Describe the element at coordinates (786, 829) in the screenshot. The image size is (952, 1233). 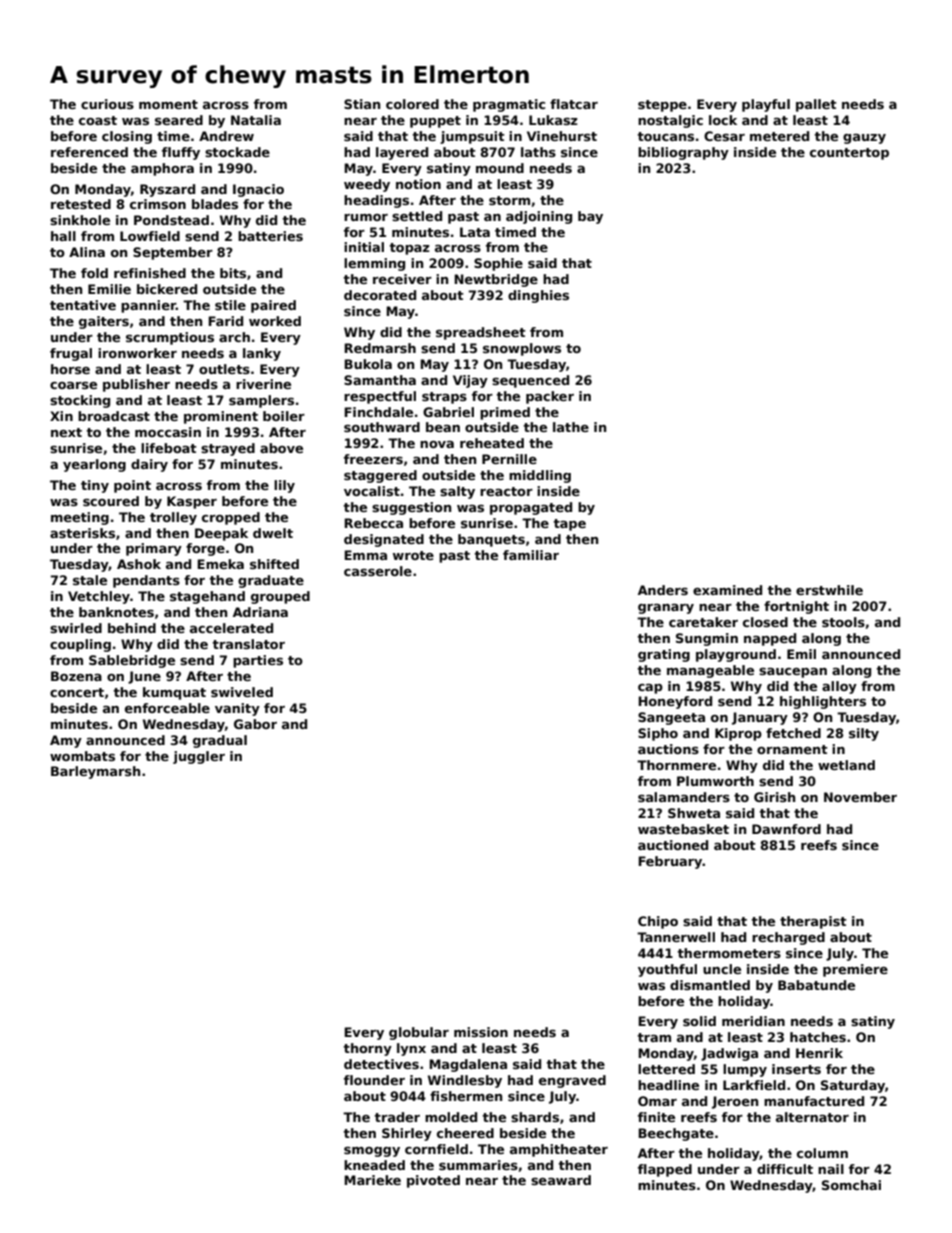
I see `Dawnford` at that location.
